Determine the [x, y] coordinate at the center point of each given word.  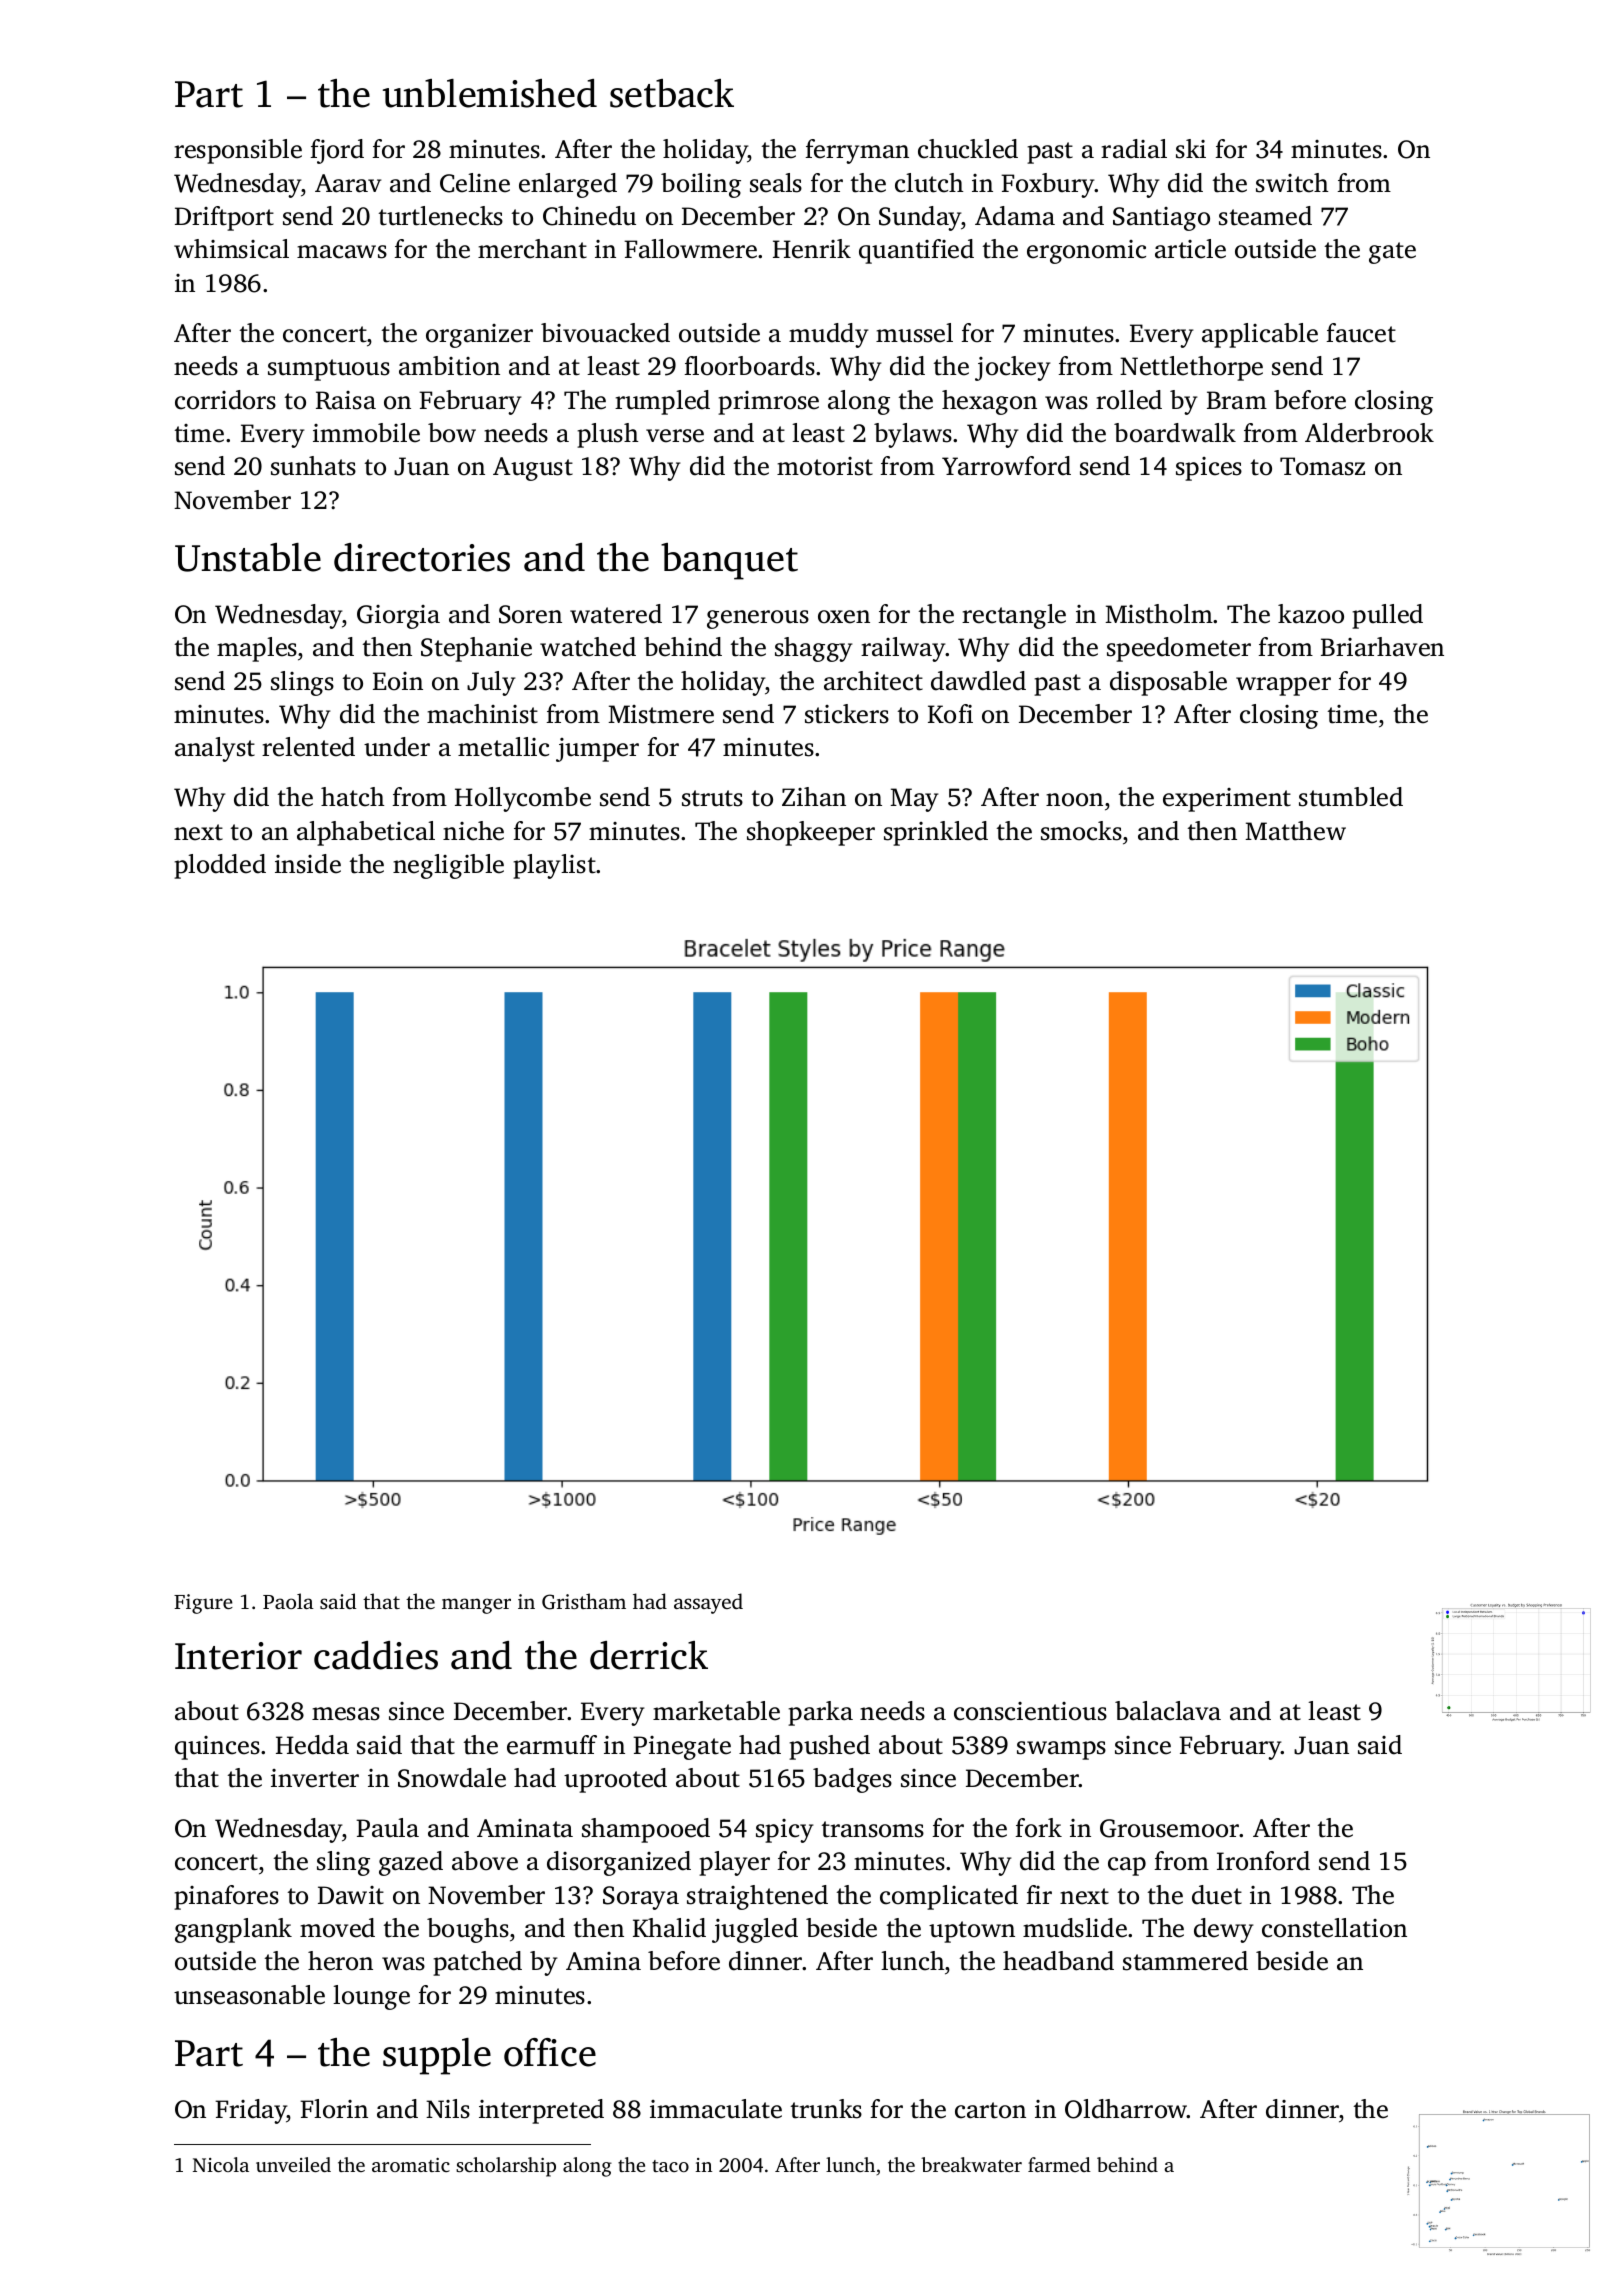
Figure [203, 1604]
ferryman [857, 151]
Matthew [1295, 831]
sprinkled [936, 833]
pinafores [226, 1897]
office [550, 2052]
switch [1292, 183]
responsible [238, 151]
